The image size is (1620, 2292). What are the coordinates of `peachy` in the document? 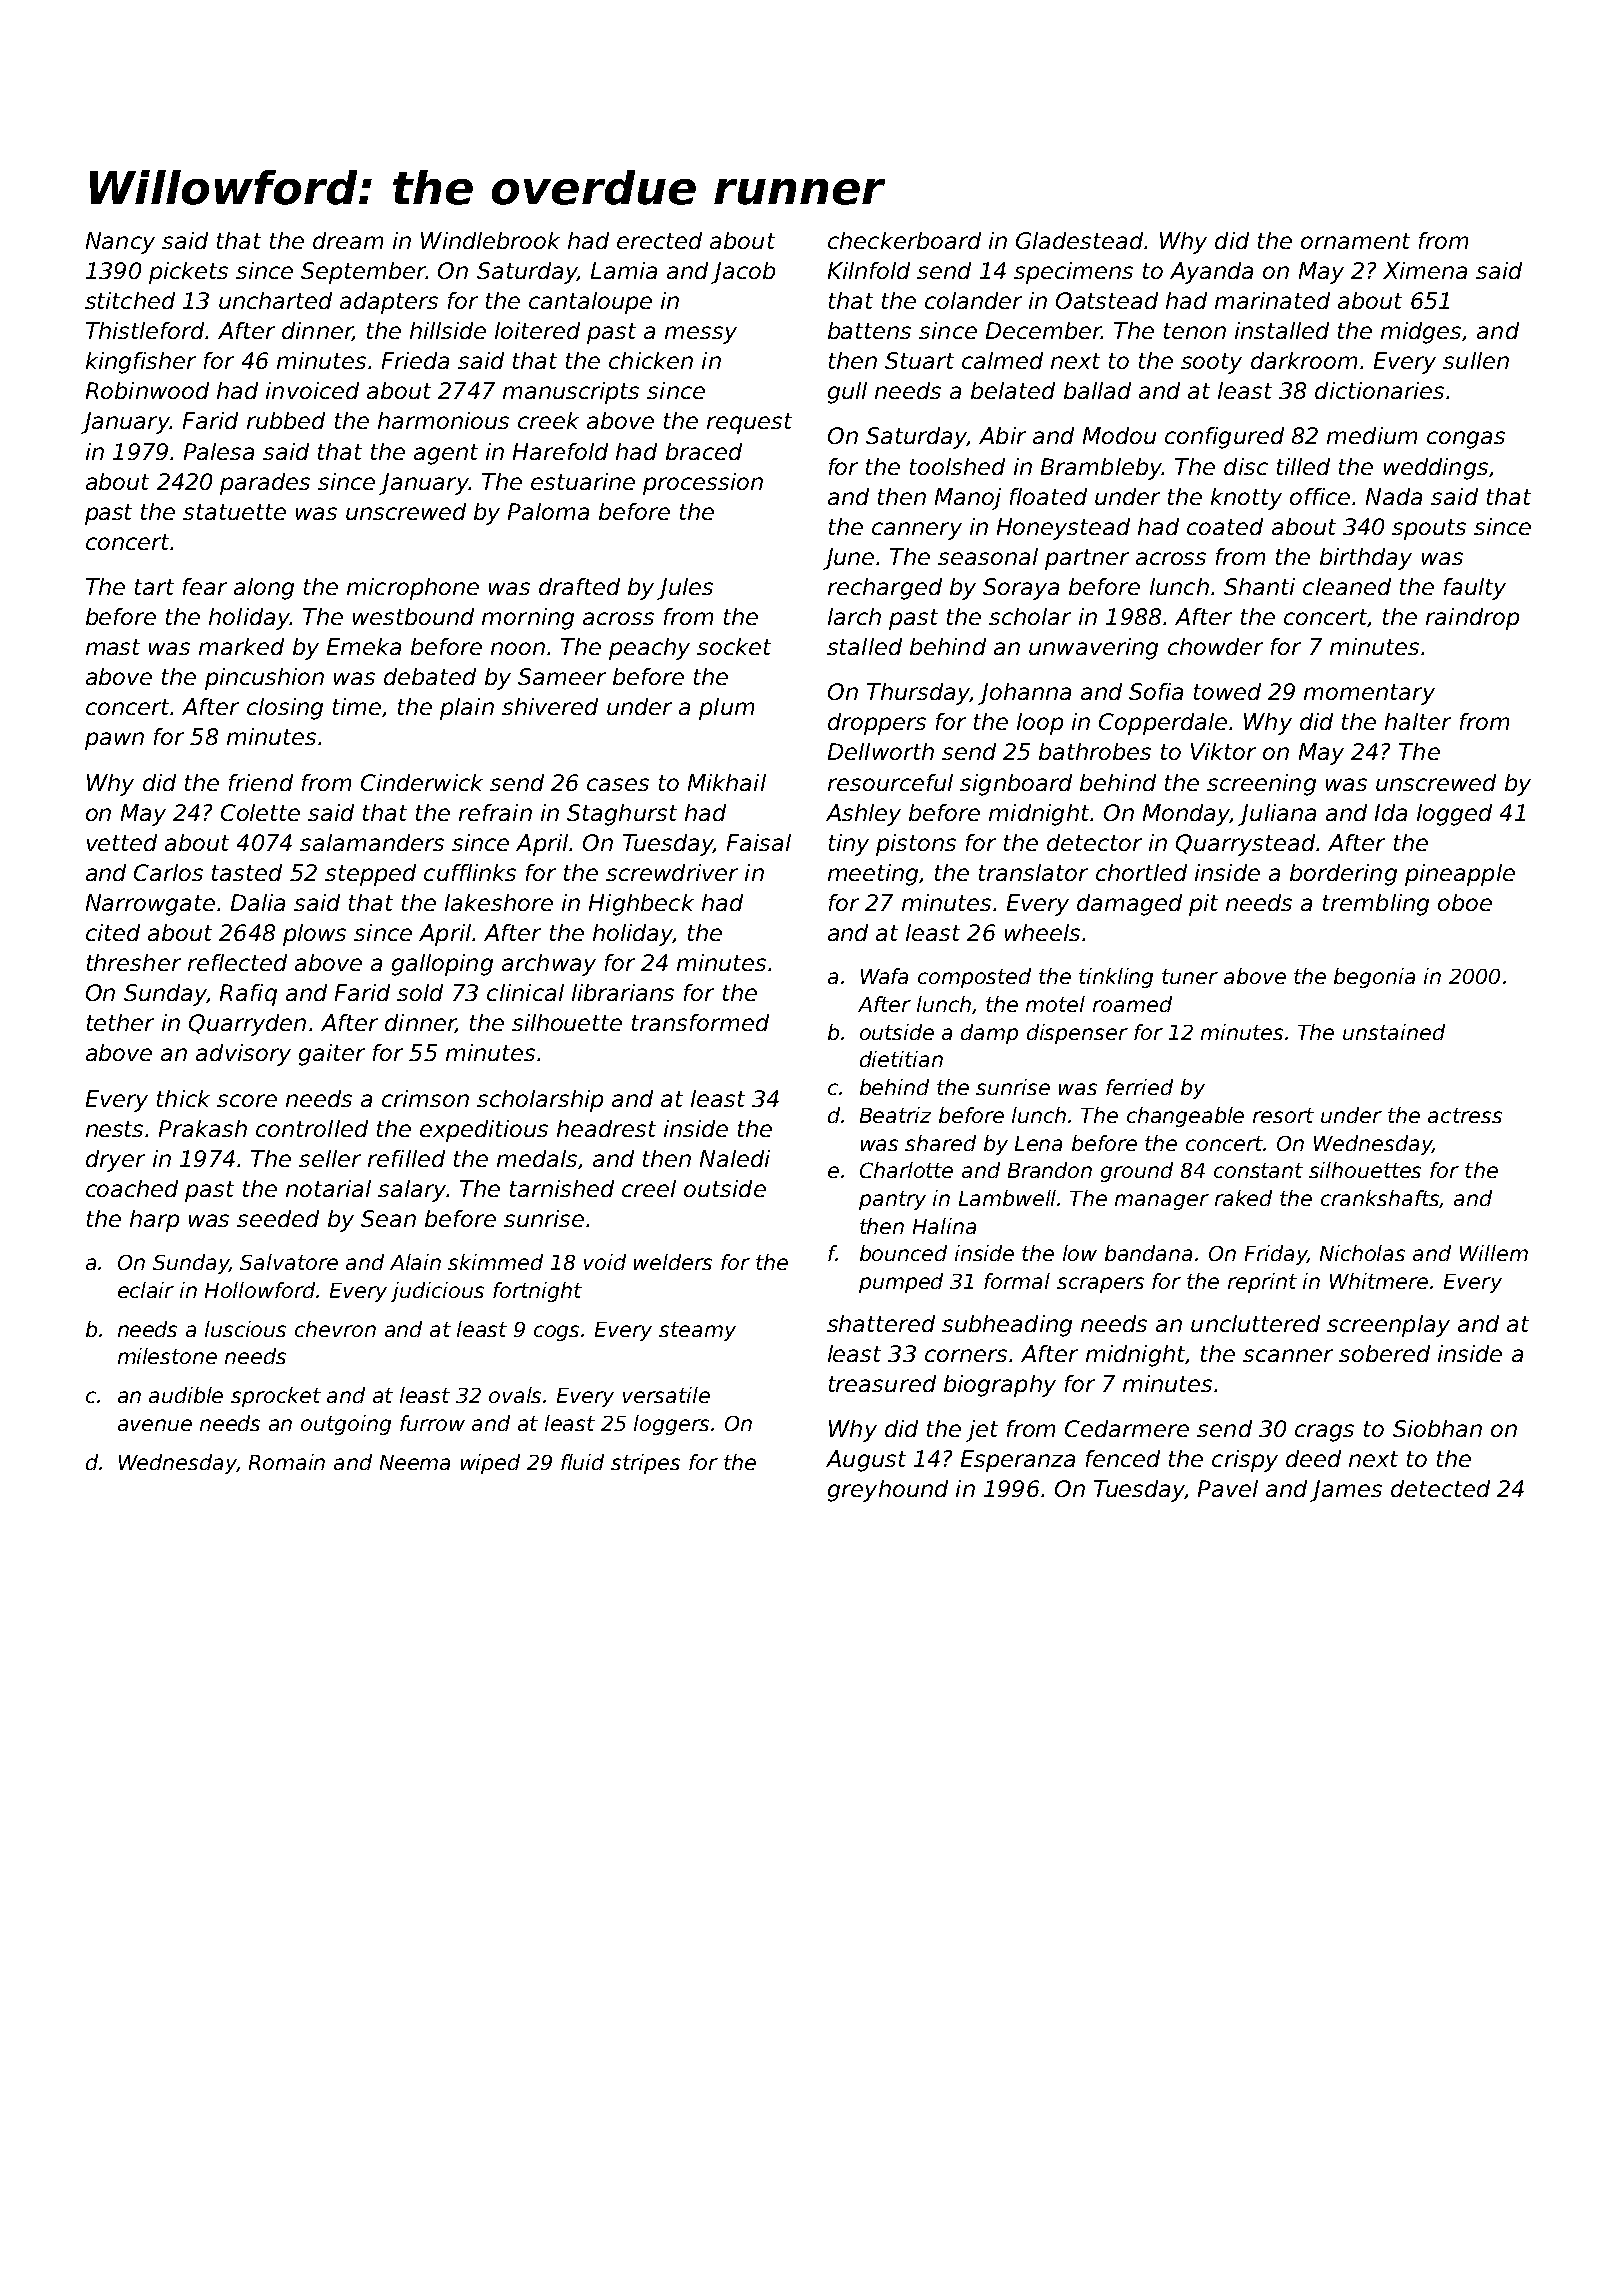 It's located at (649, 649).
